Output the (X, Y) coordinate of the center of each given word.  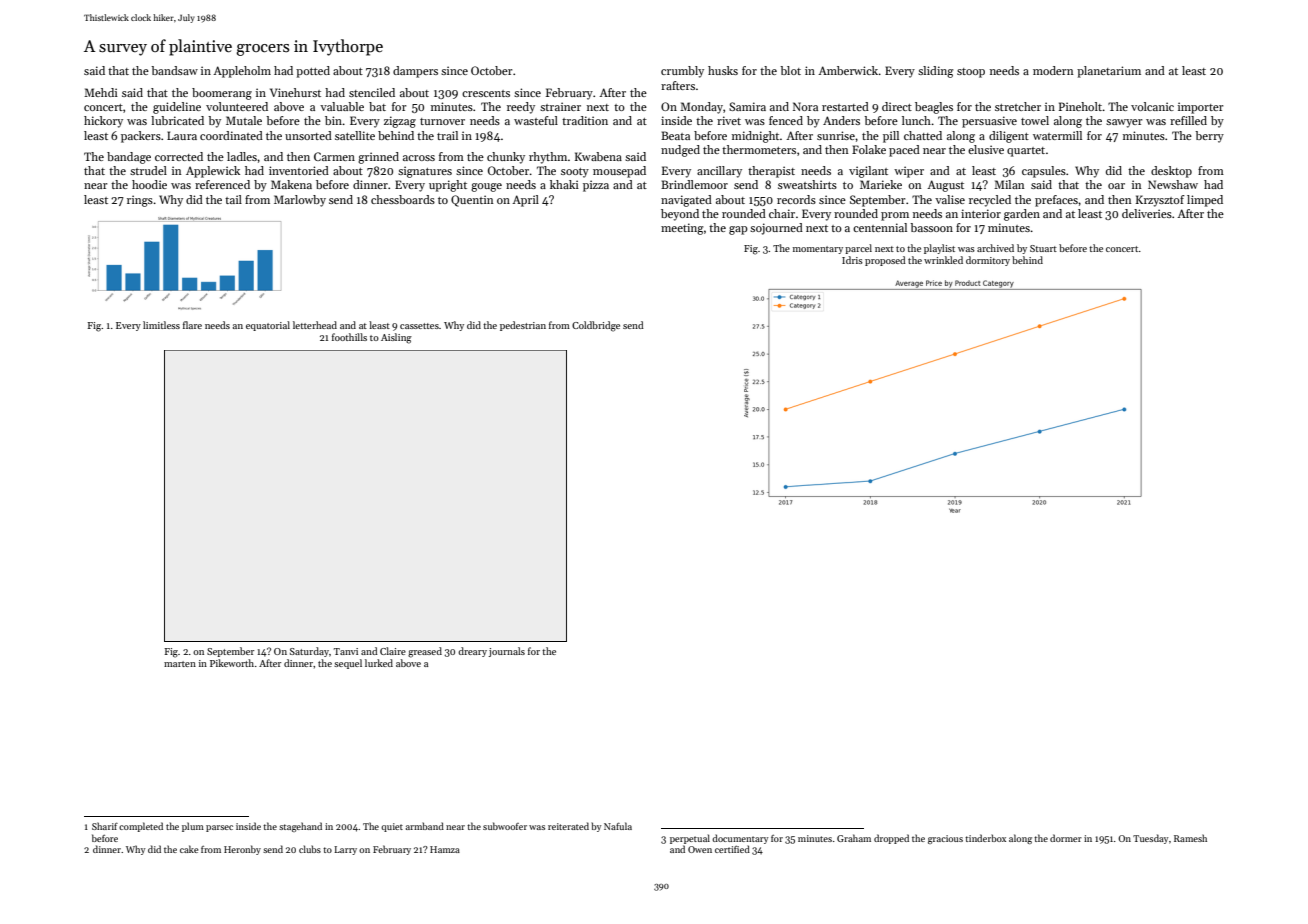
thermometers (759, 149)
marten (180, 664)
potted (313, 72)
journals (506, 652)
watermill (1057, 135)
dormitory (988, 261)
